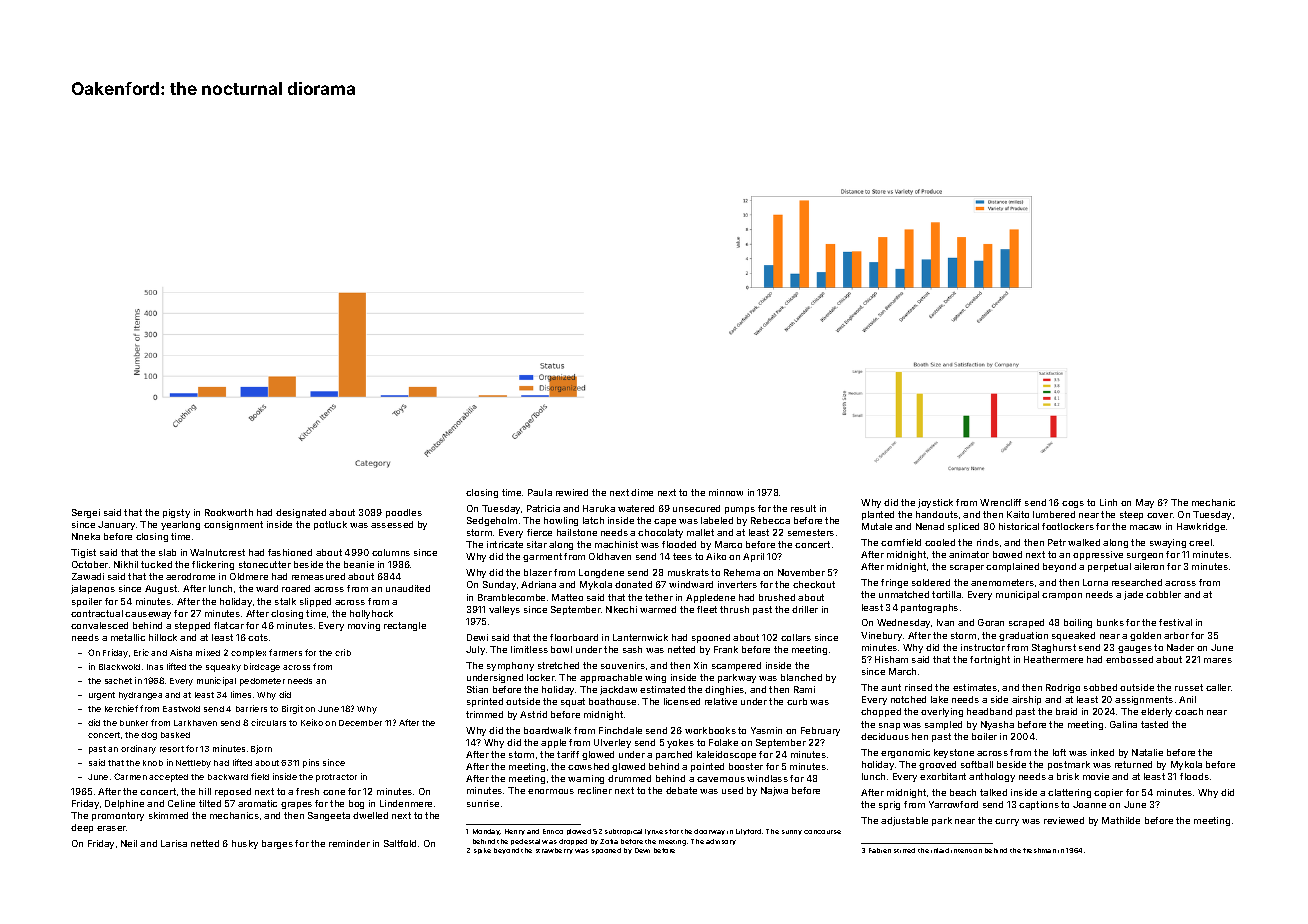  Describe the element at coordinates (540, 492) in the document. I see `Paula` at that location.
